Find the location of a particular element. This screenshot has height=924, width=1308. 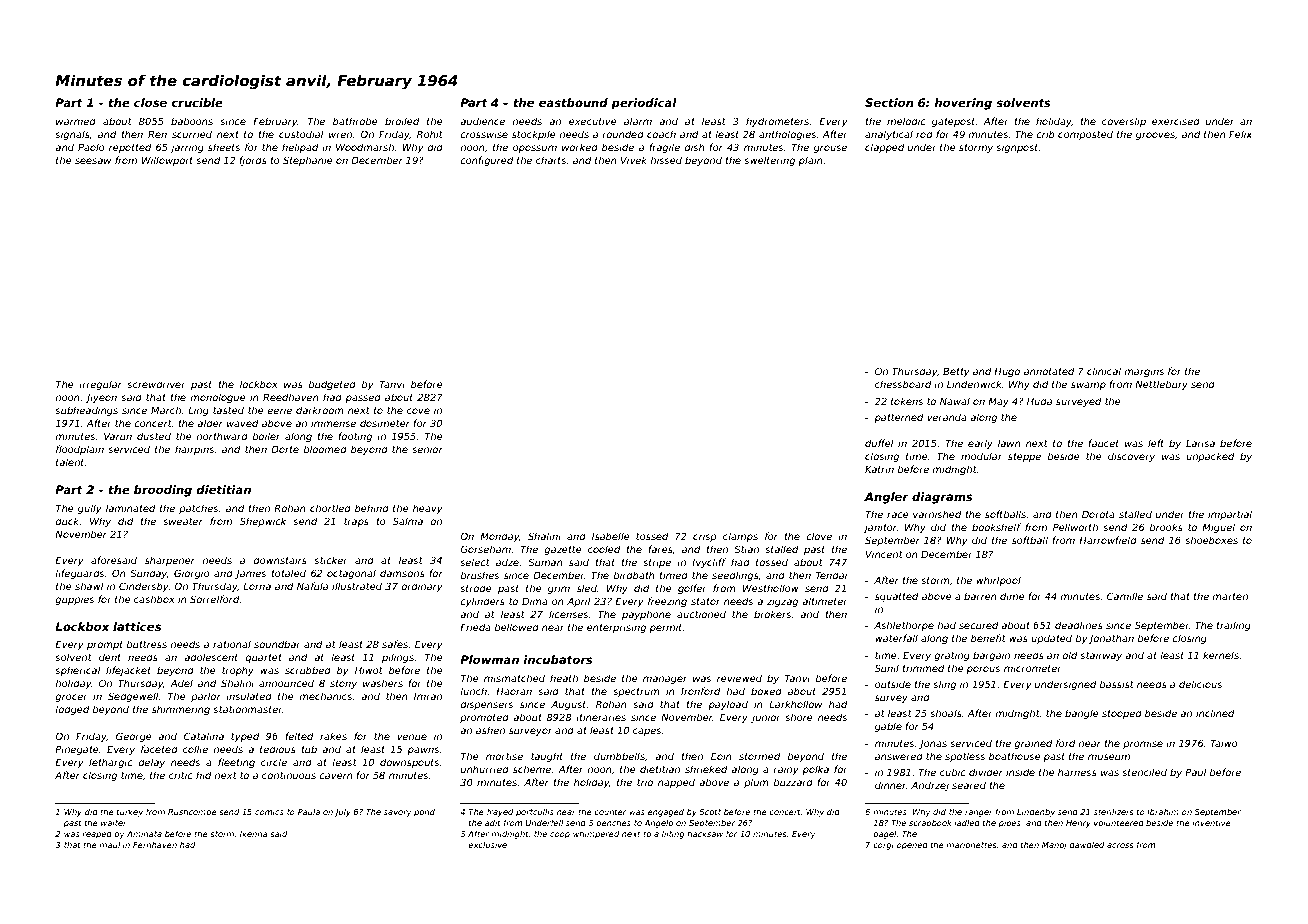

Varun is located at coordinates (118, 436).
